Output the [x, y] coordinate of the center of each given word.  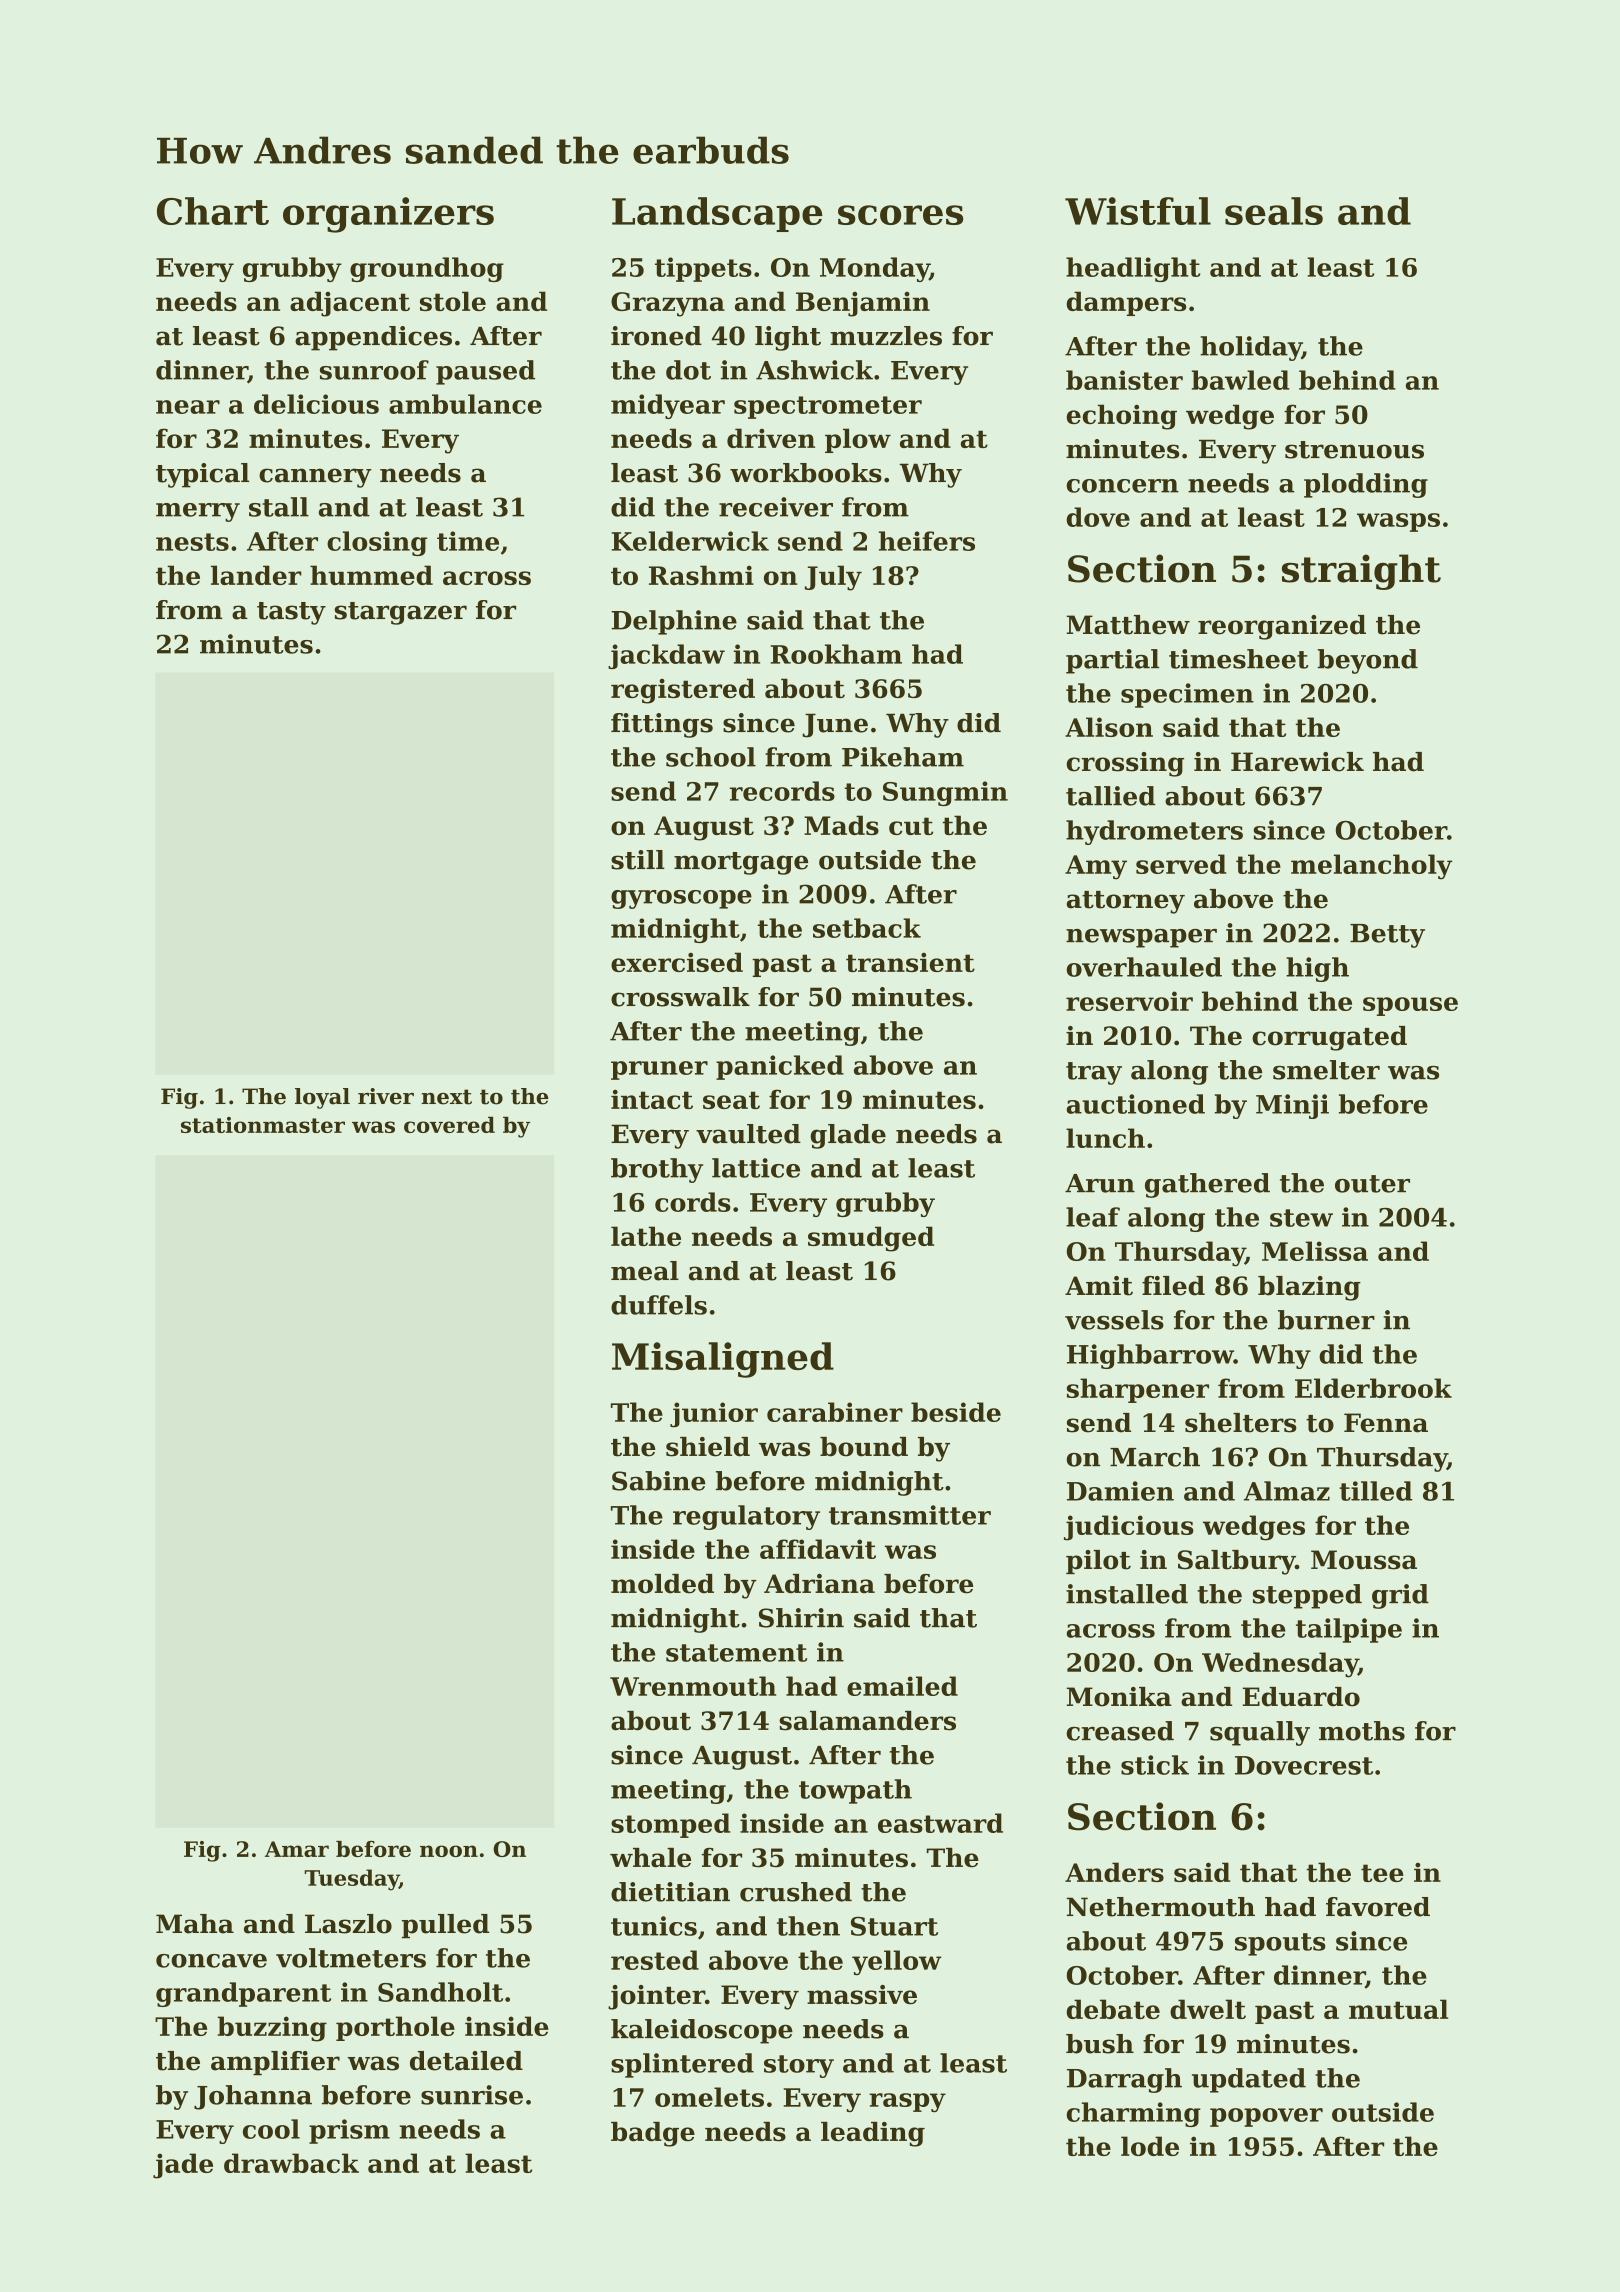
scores [900, 215]
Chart [213, 211]
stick [1155, 1765]
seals [1274, 211]
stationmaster [263, 1125]
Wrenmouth [693, 1686]
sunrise [472, 2095]
